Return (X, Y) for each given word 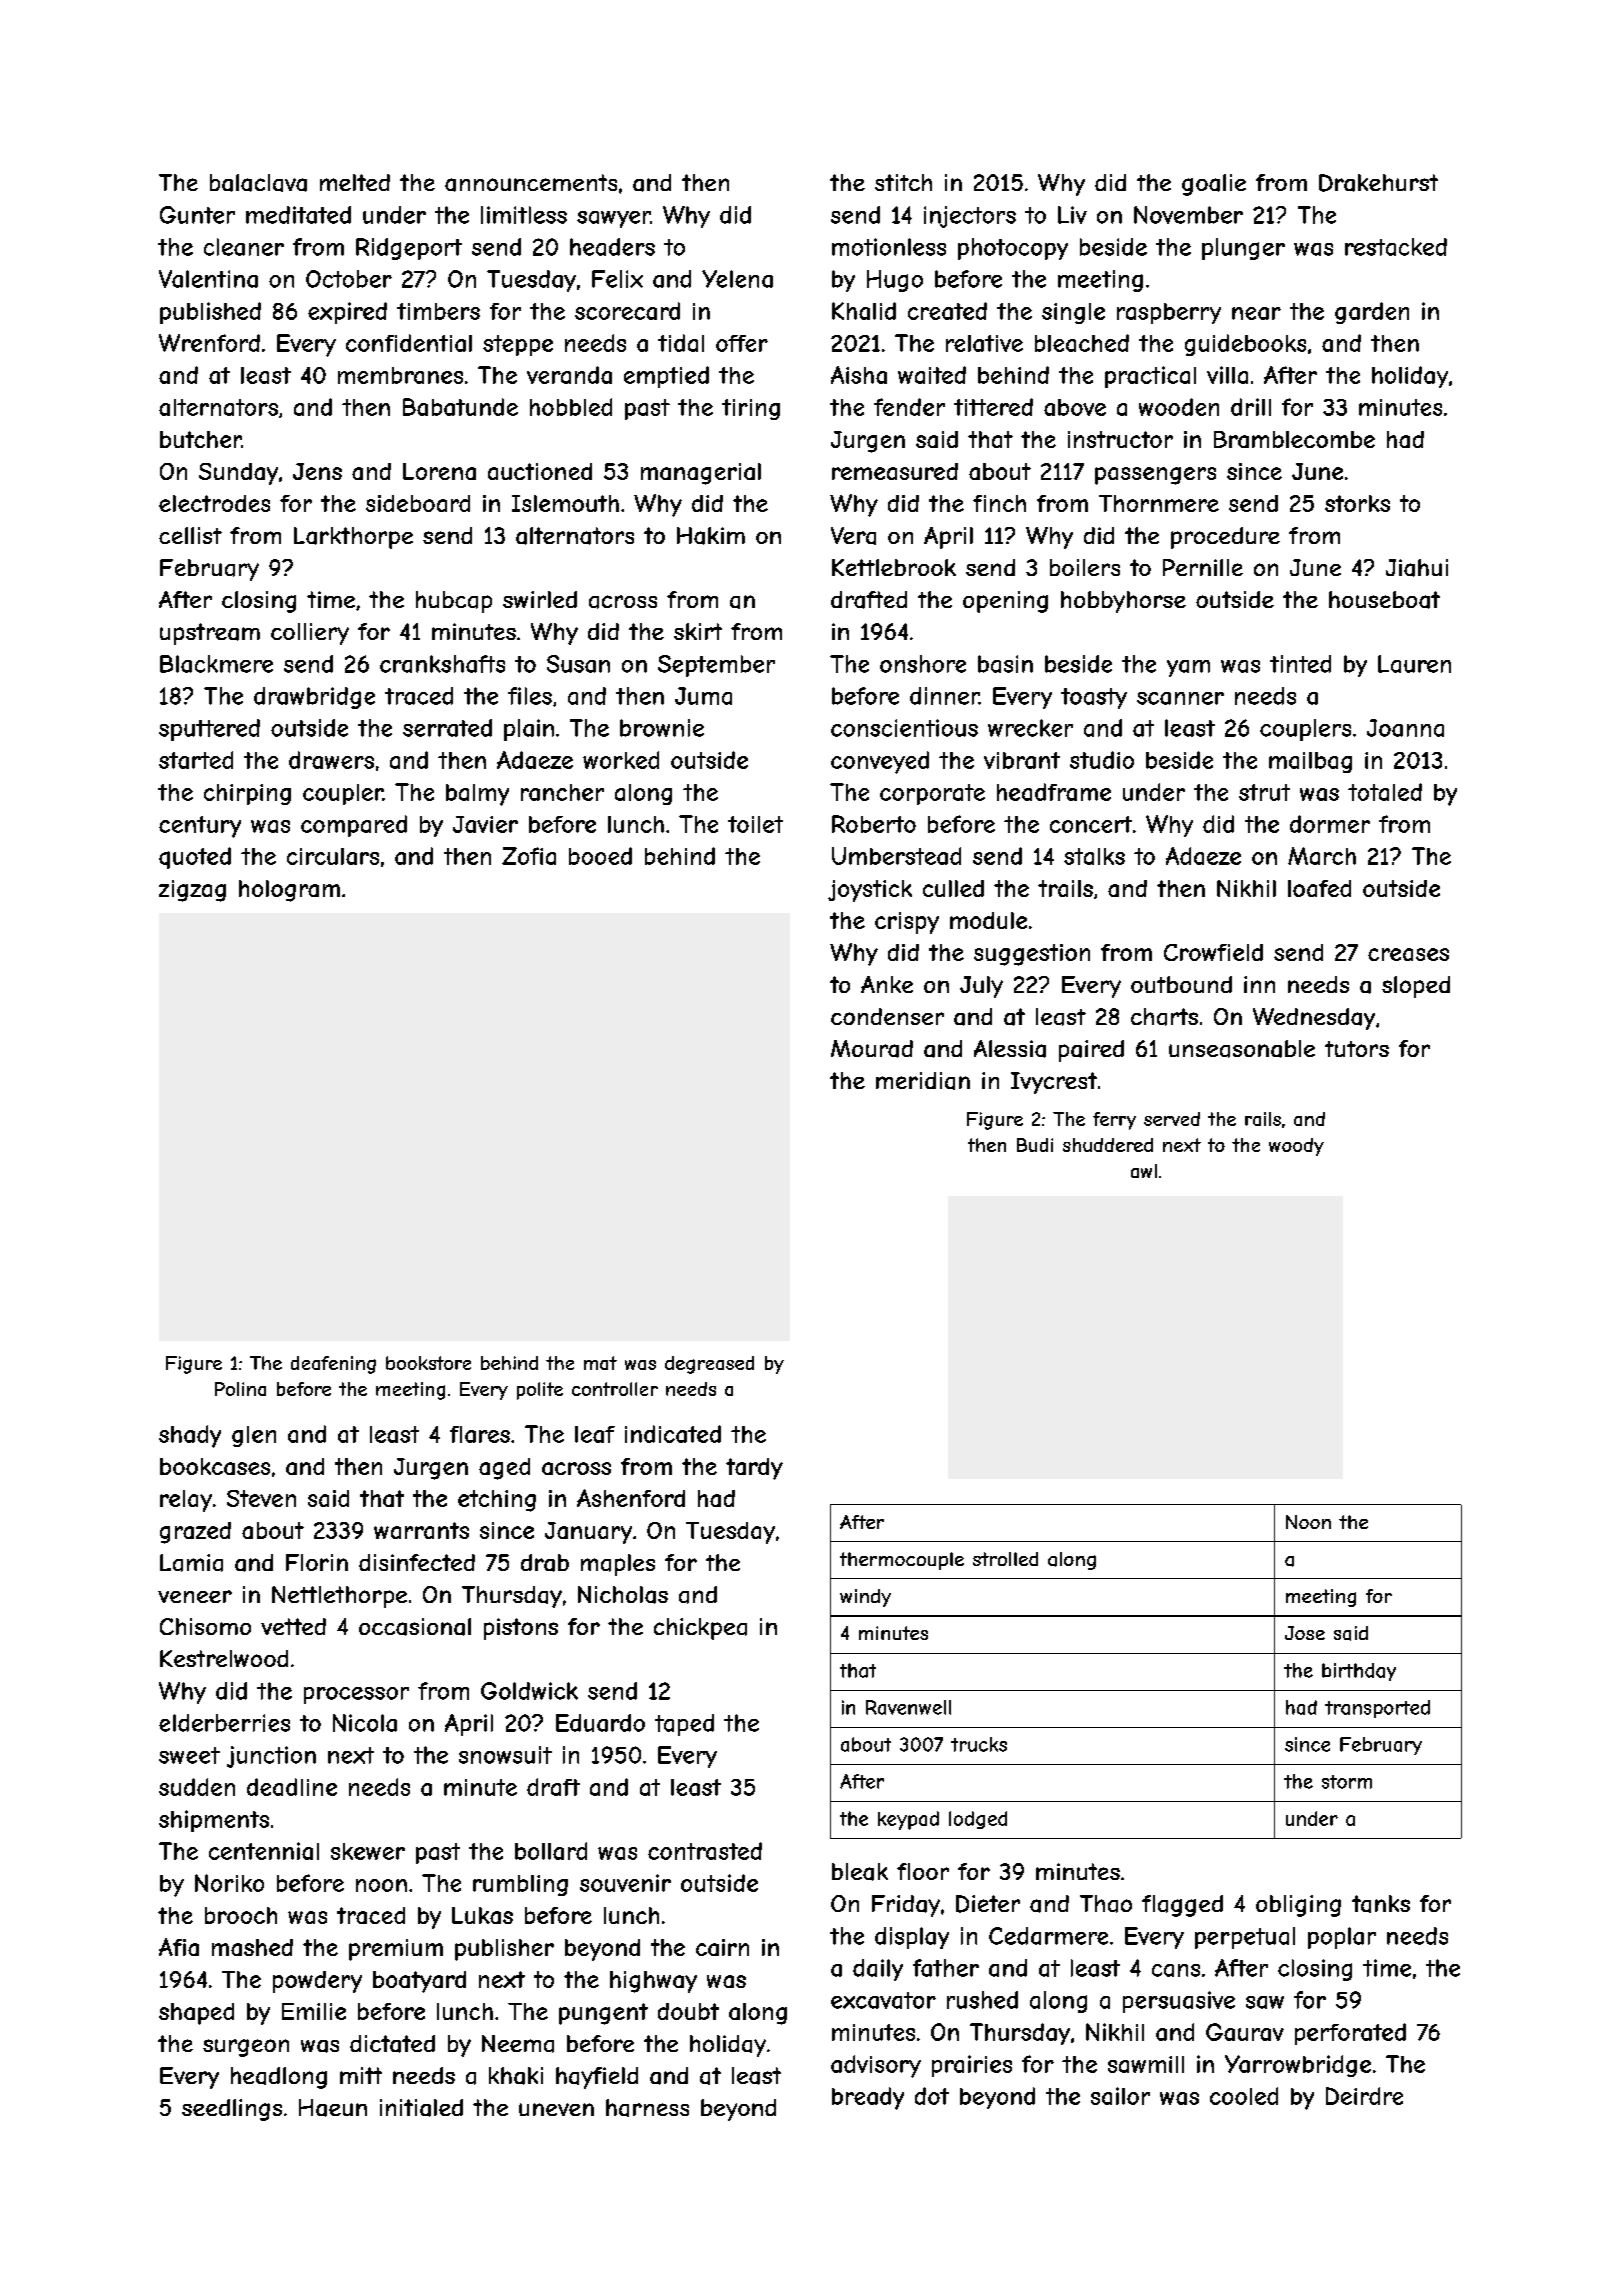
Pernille (1203, 567)
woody (1296, 1147)
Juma (703, 696)
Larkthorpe (353, 538)
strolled (1005, 1559)
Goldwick (529, 1691)
